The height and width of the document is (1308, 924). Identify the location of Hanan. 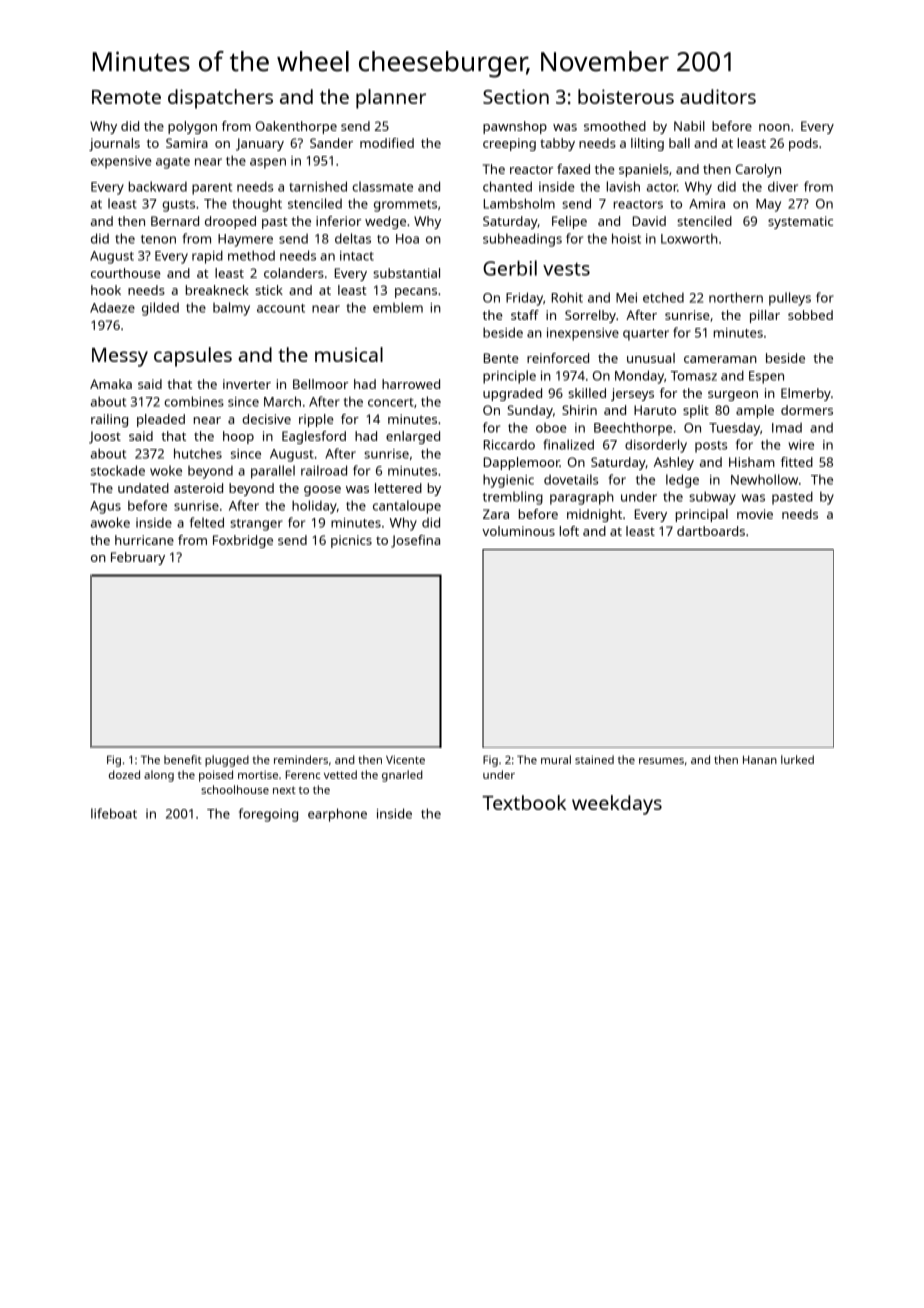
(760, 760).
